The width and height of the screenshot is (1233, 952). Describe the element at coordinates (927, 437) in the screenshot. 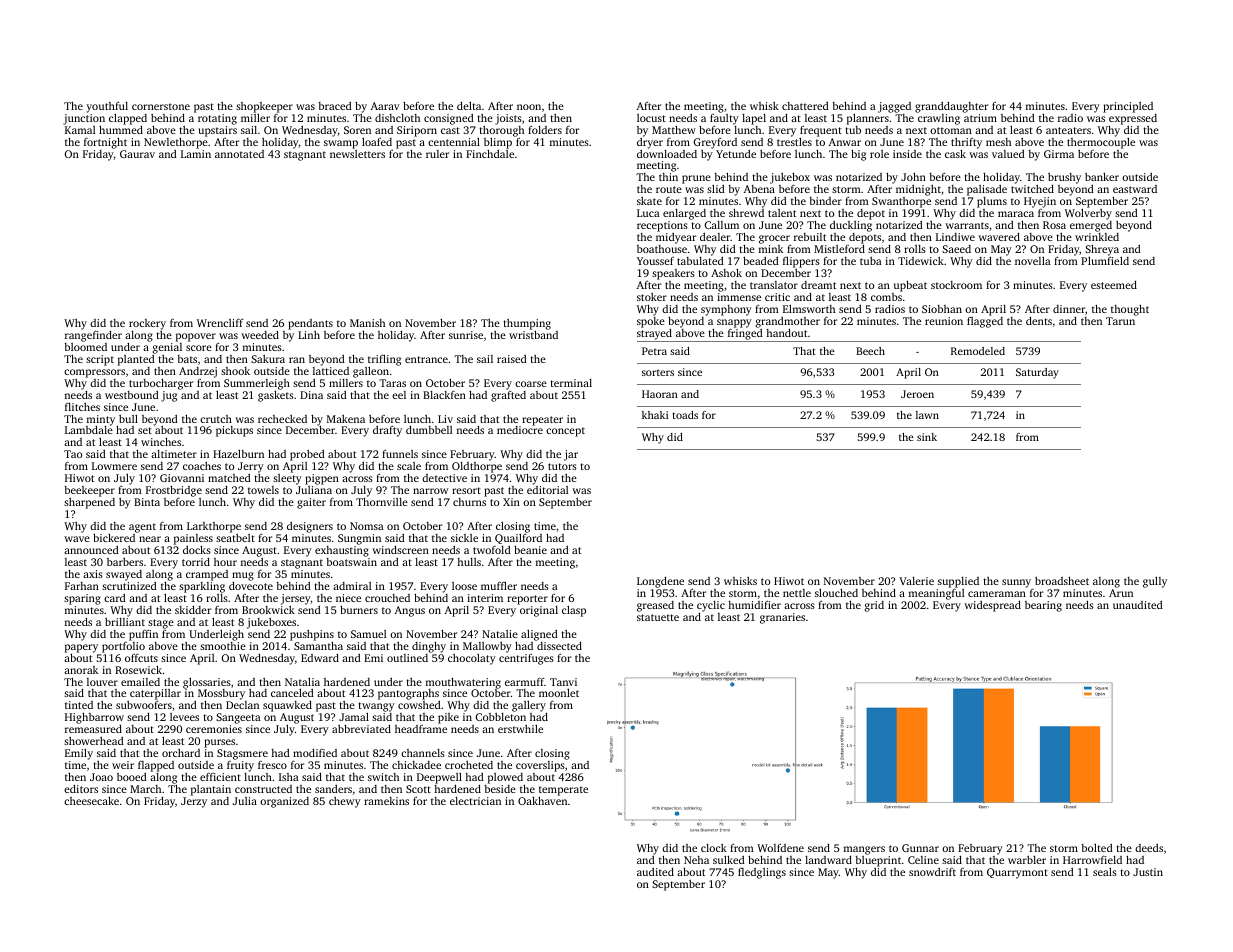

I see `sink` at that location.
